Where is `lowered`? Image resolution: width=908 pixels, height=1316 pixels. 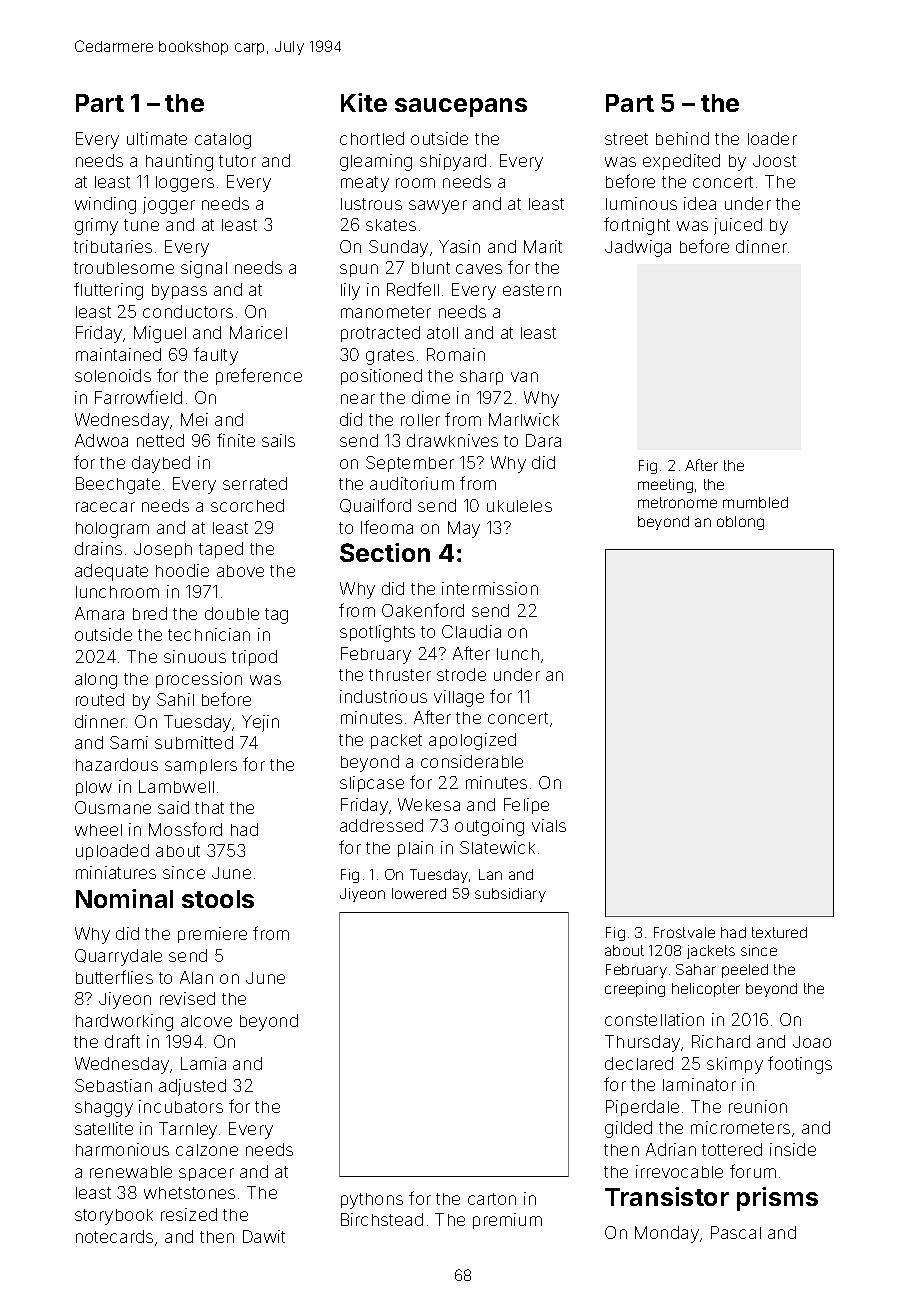 lowered is located at coordinates (419, 893).
